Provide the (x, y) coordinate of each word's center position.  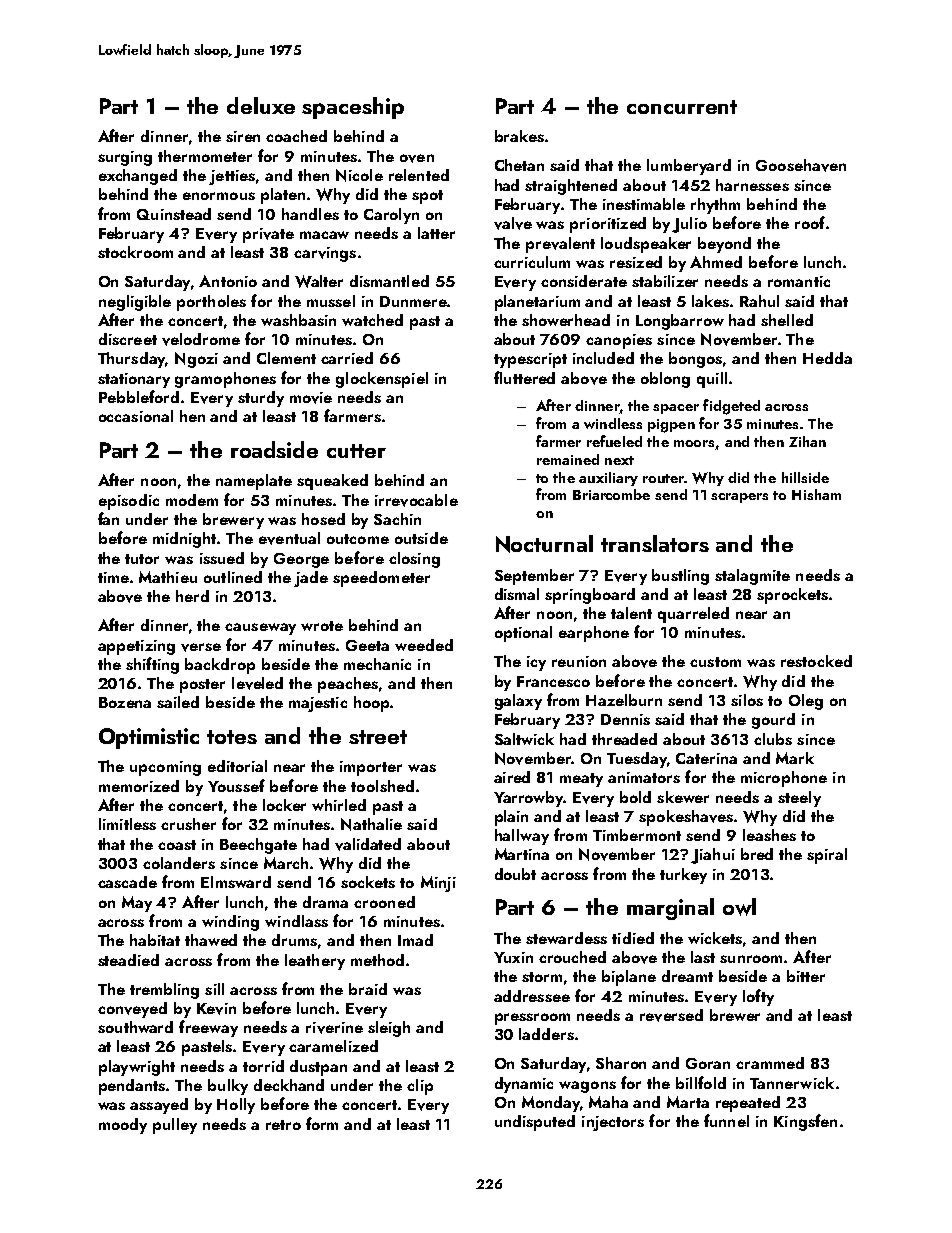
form (322, 1123)
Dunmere (413, 301)
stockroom (135, 252)
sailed (178, 702)
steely (799, 799)
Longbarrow (680, 322)
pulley (175, 1126)
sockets (368, 882)
